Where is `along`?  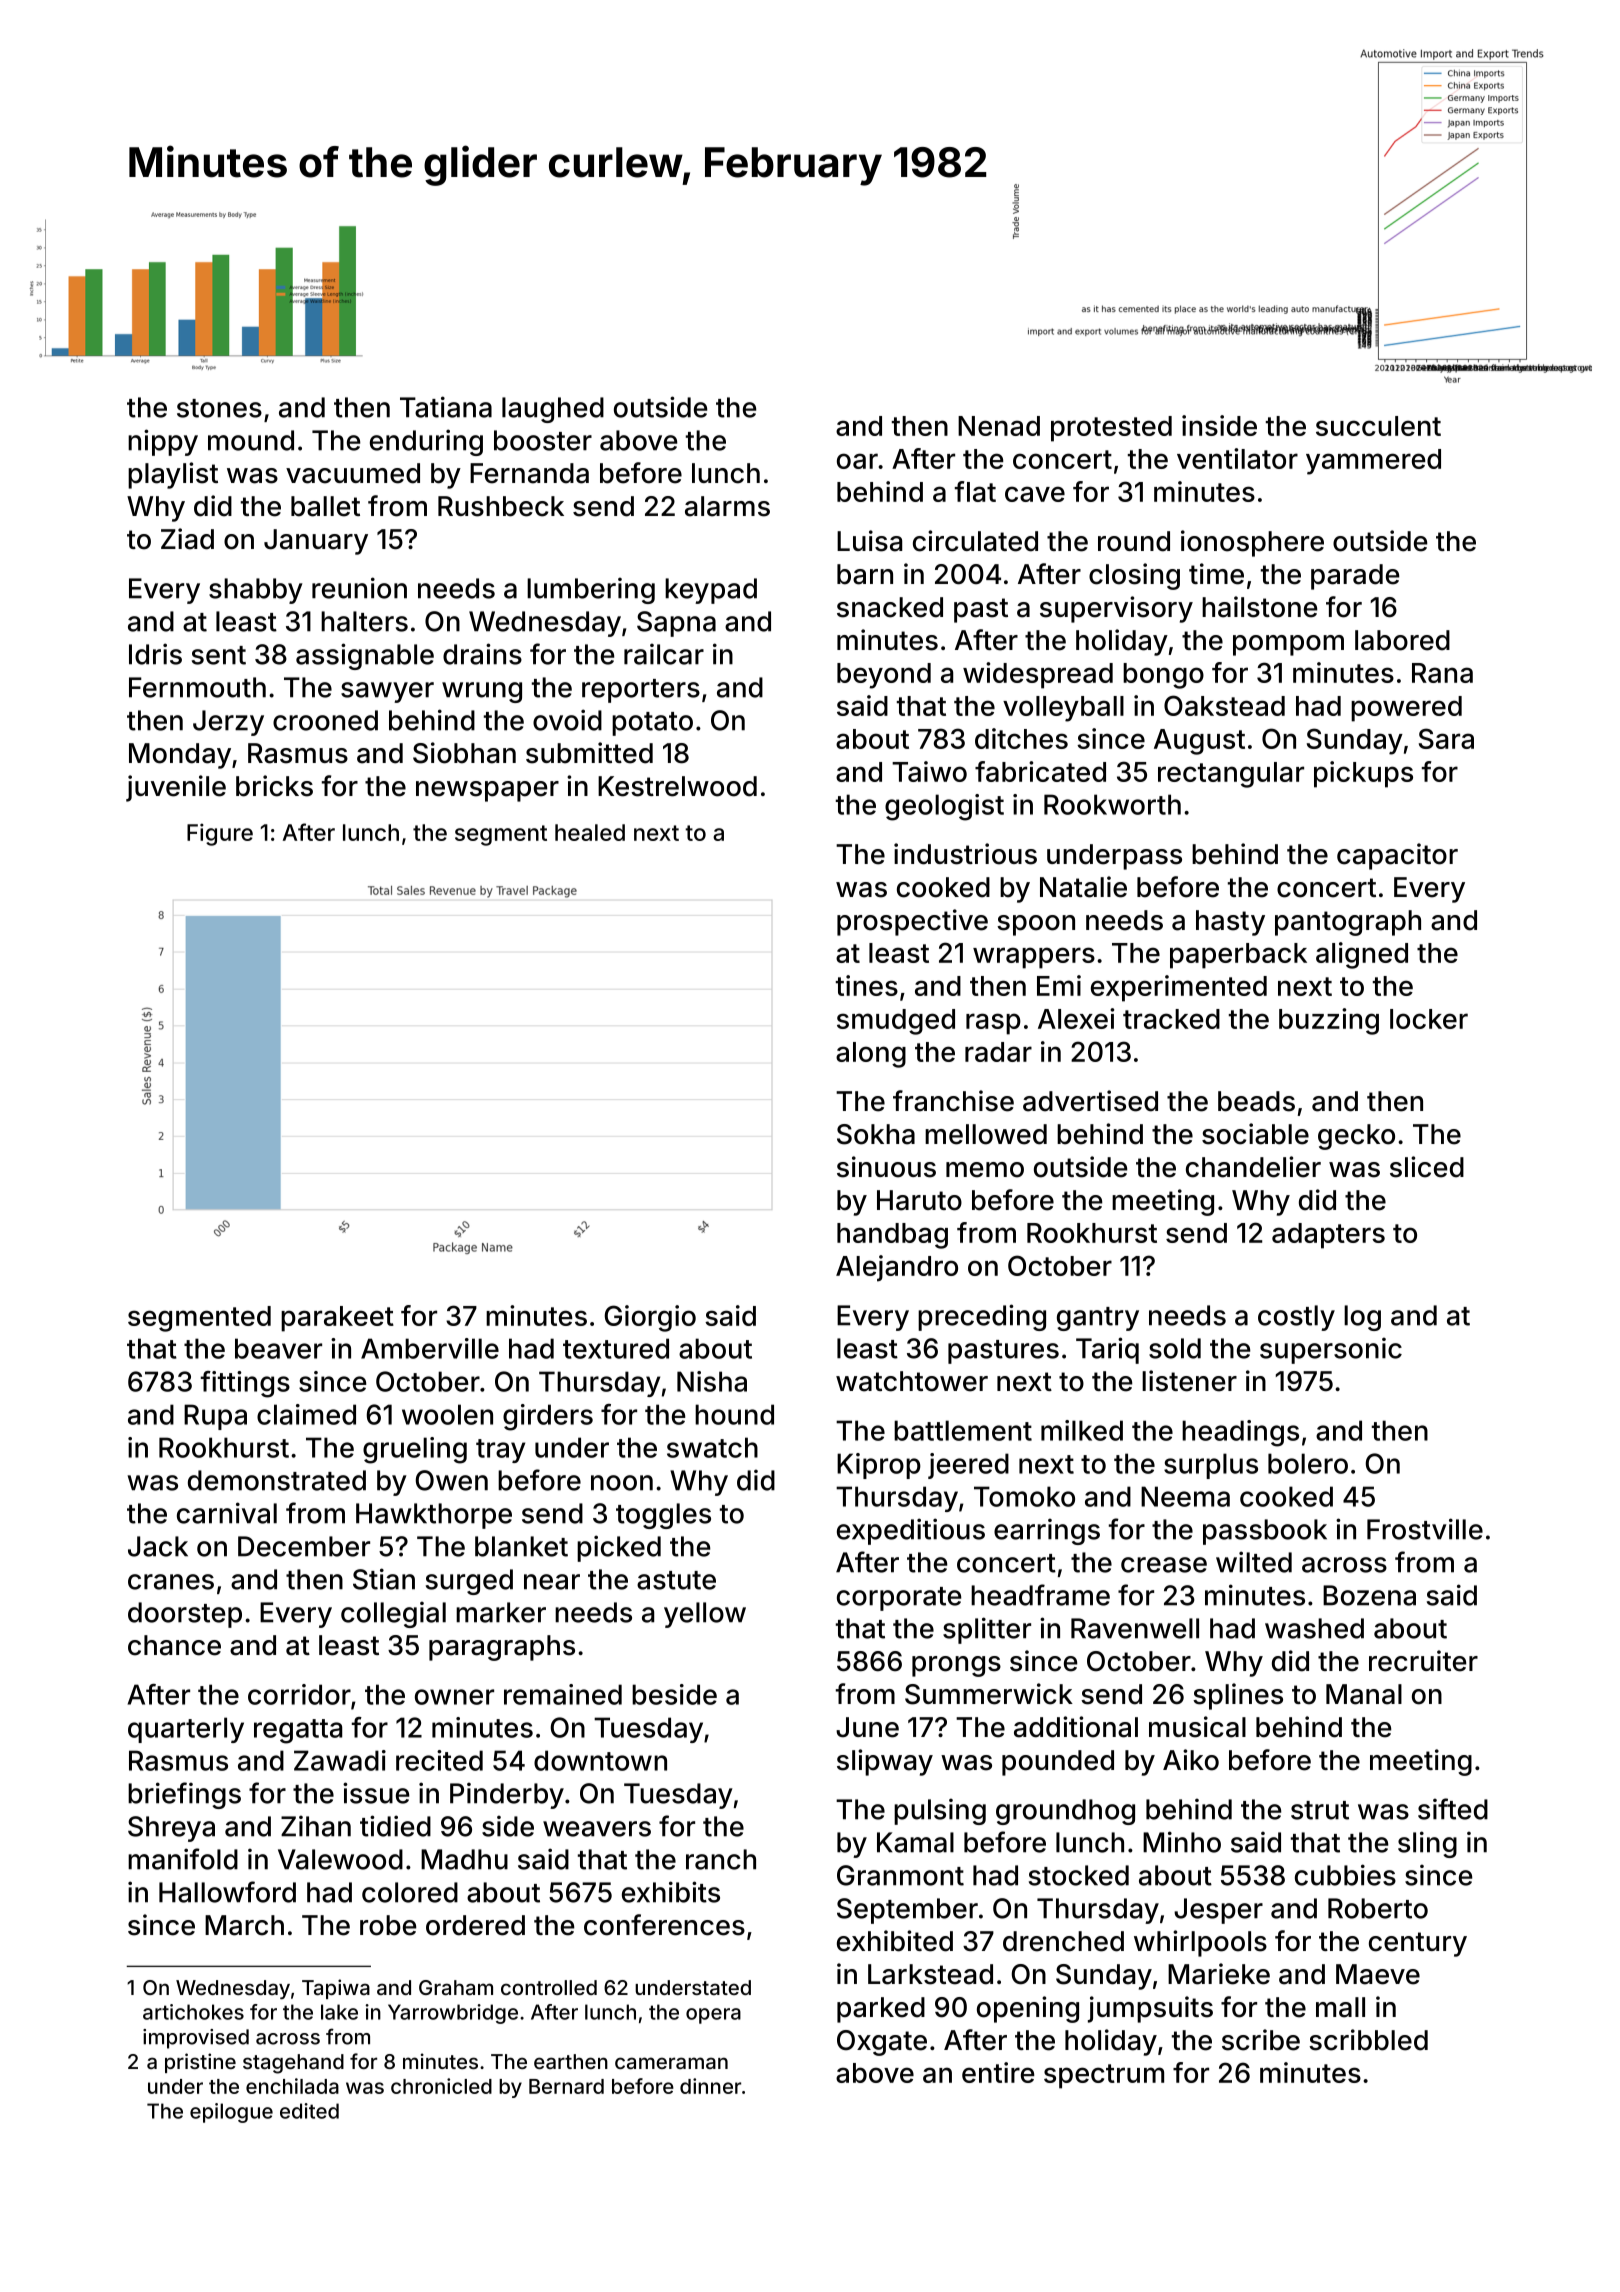
along is located at coordinates (871, 1055).
